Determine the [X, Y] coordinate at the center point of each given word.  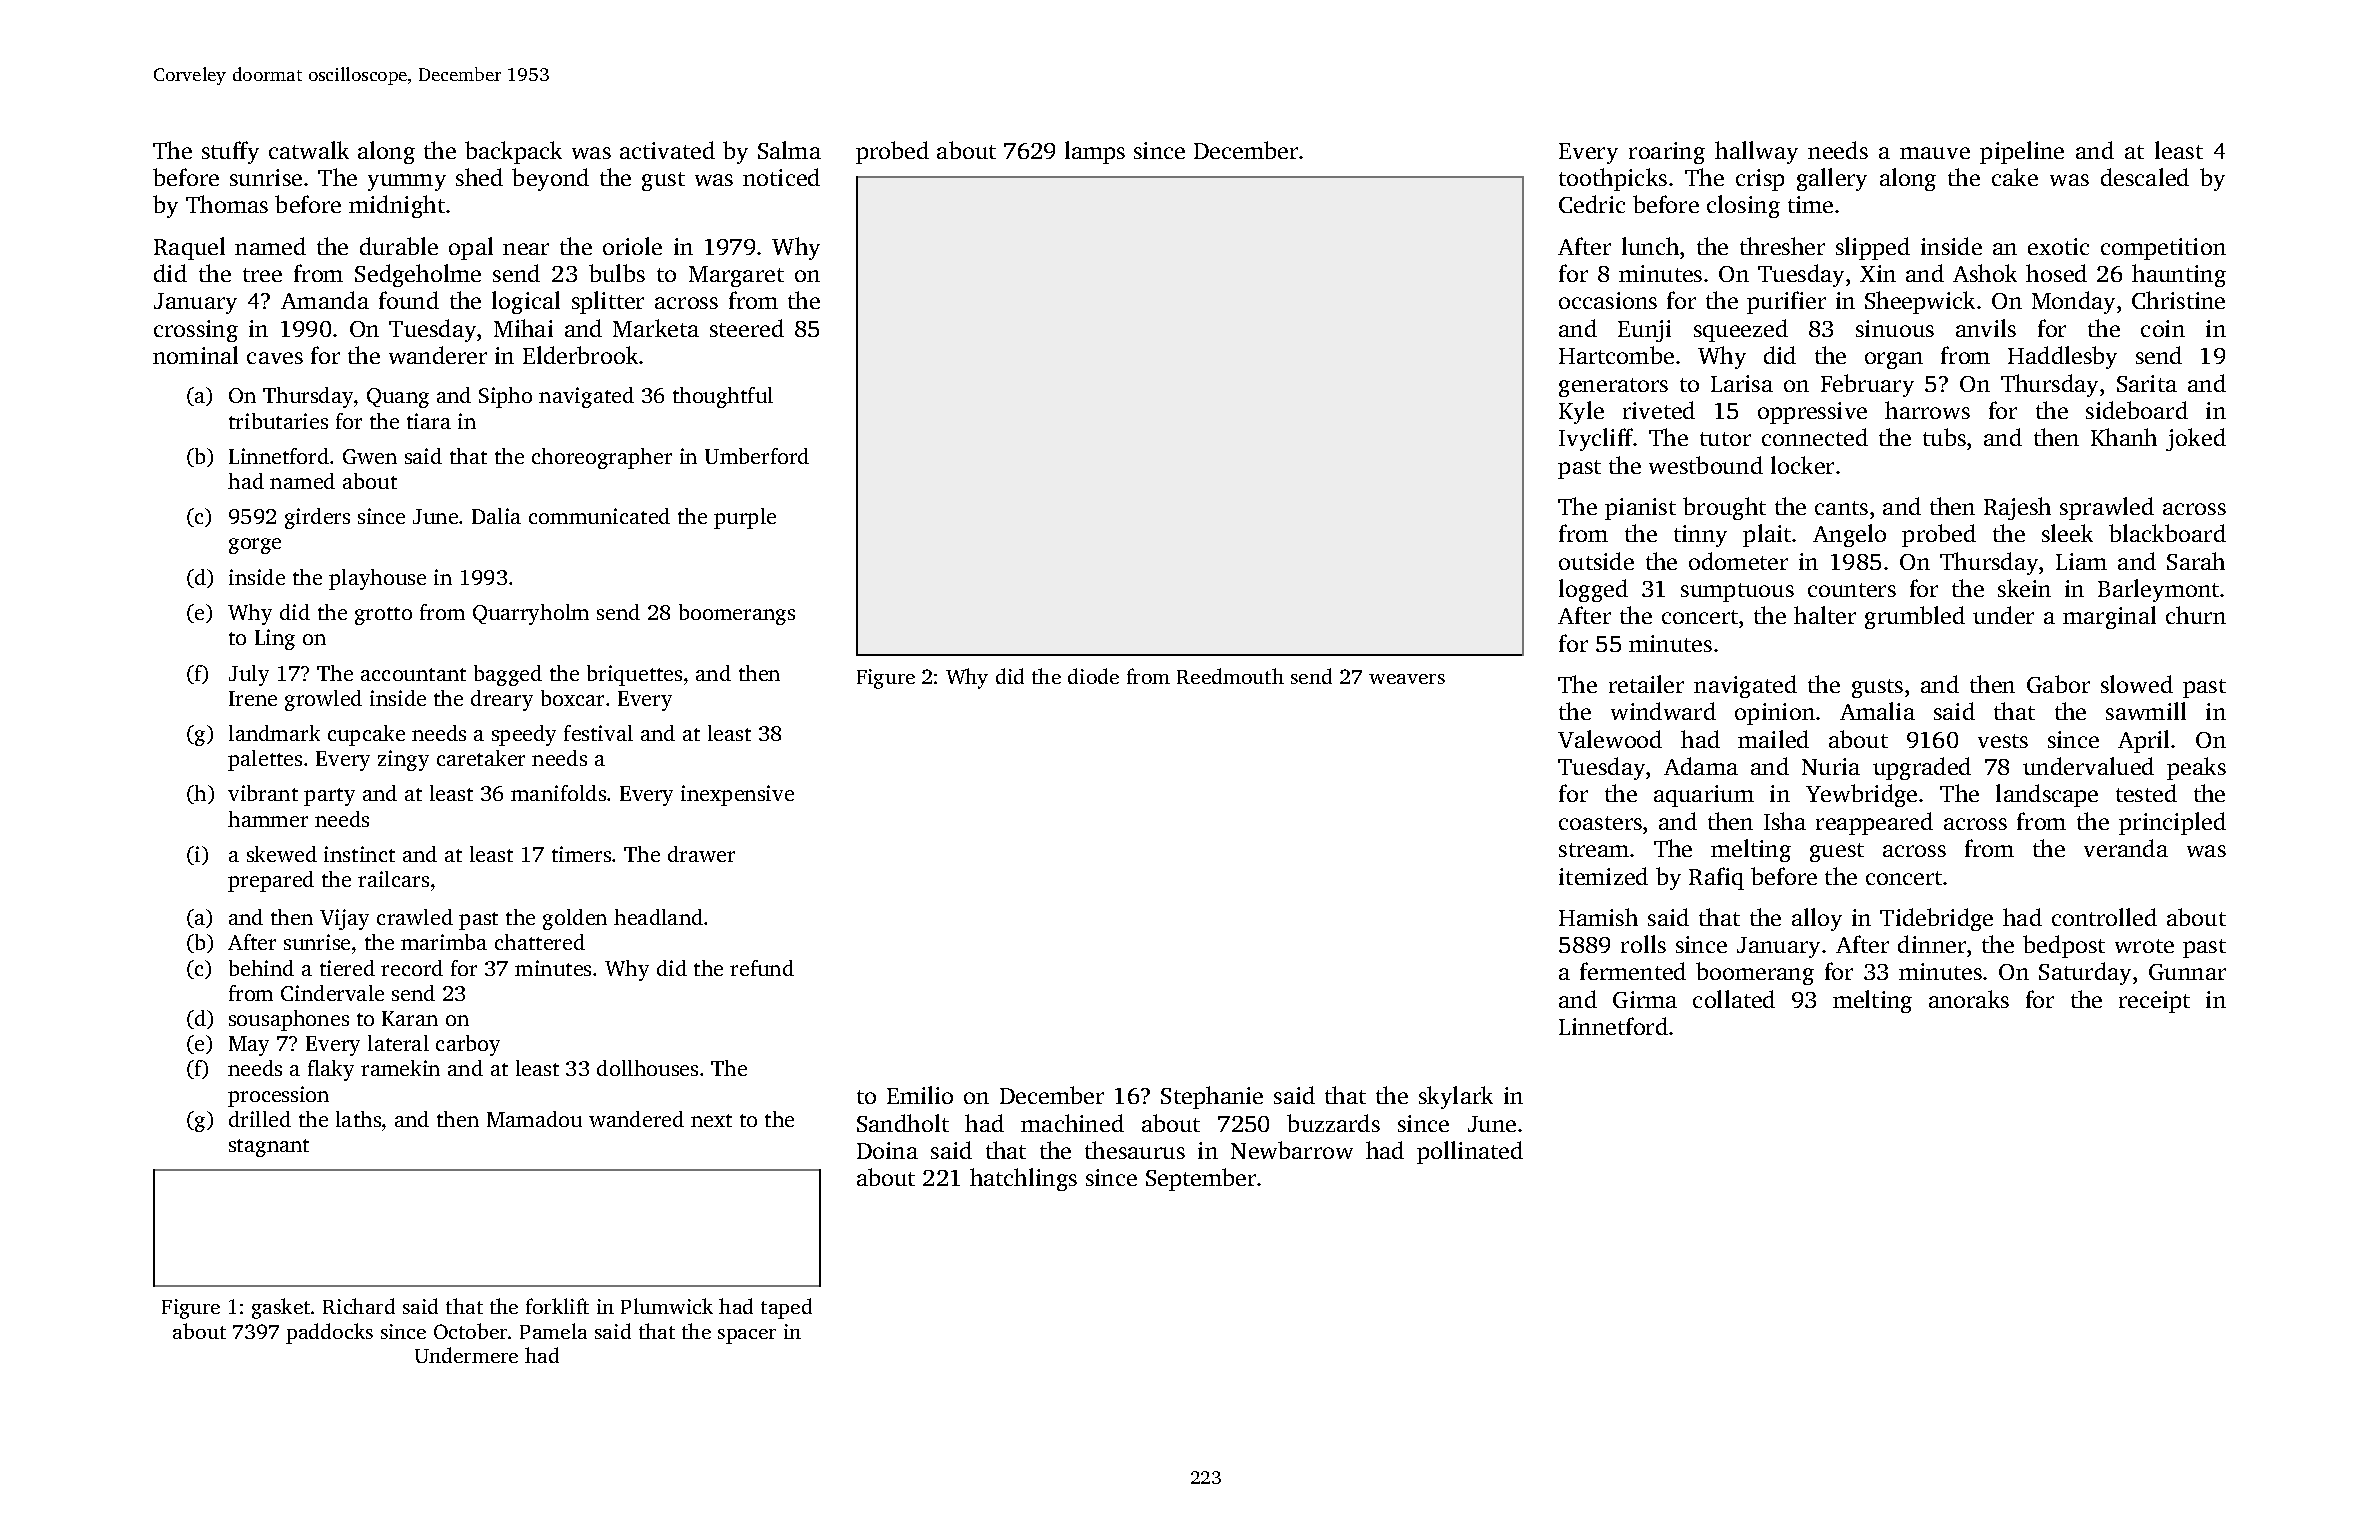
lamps [1095, 152]
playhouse [377, 579]
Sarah [2196, 561]
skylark [1456, 1097]
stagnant [269, 1148]
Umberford [757, 456]
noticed [781, 177]
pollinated [1470, 1152]
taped [786, 1308]
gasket [281, 1308]
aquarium [1704, 796]
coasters [1600, 823]
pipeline [2022, 152]
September [1201, 1179]
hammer [268, 819]
